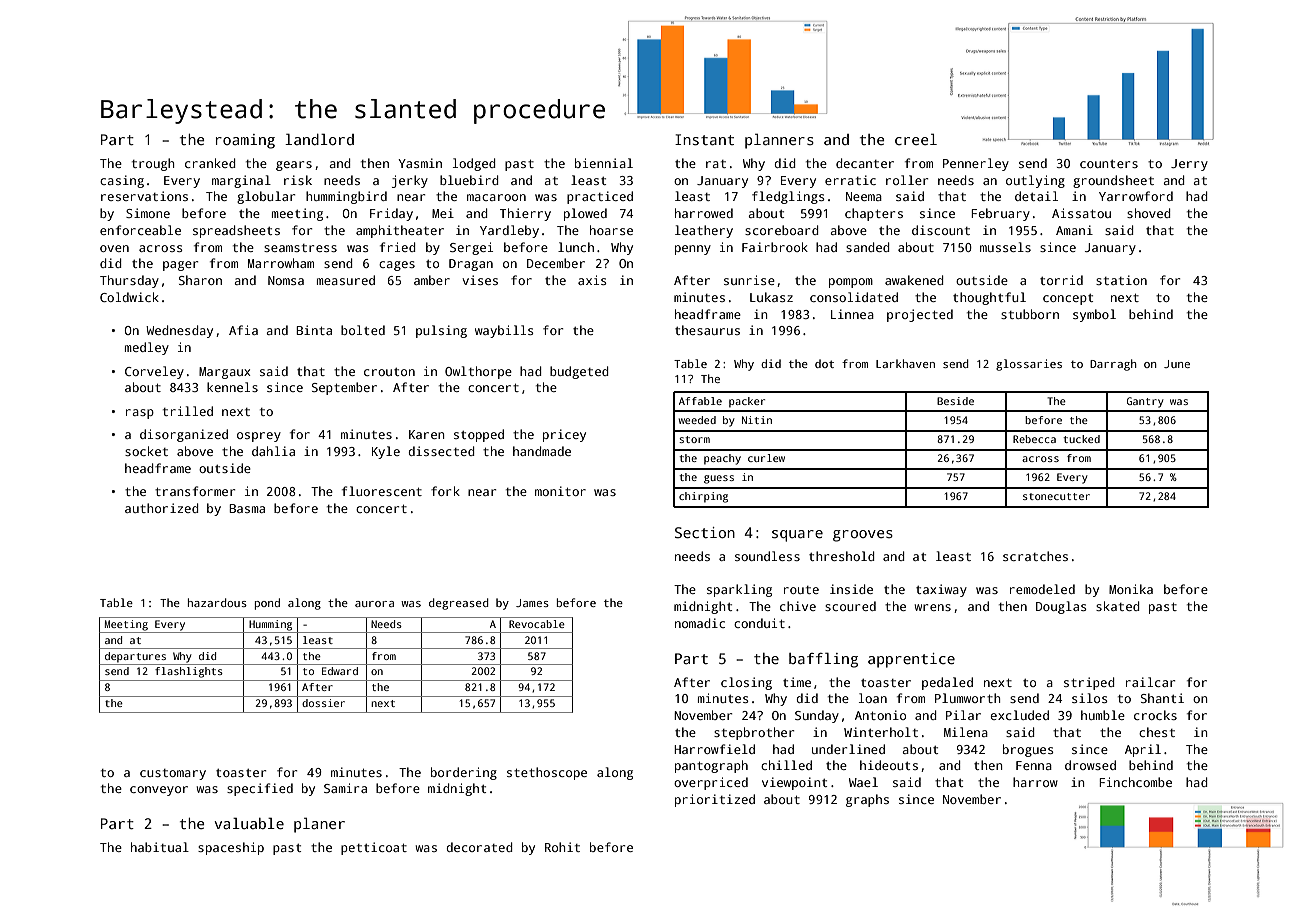  I want to click on Rohit, so click(562, 847).
